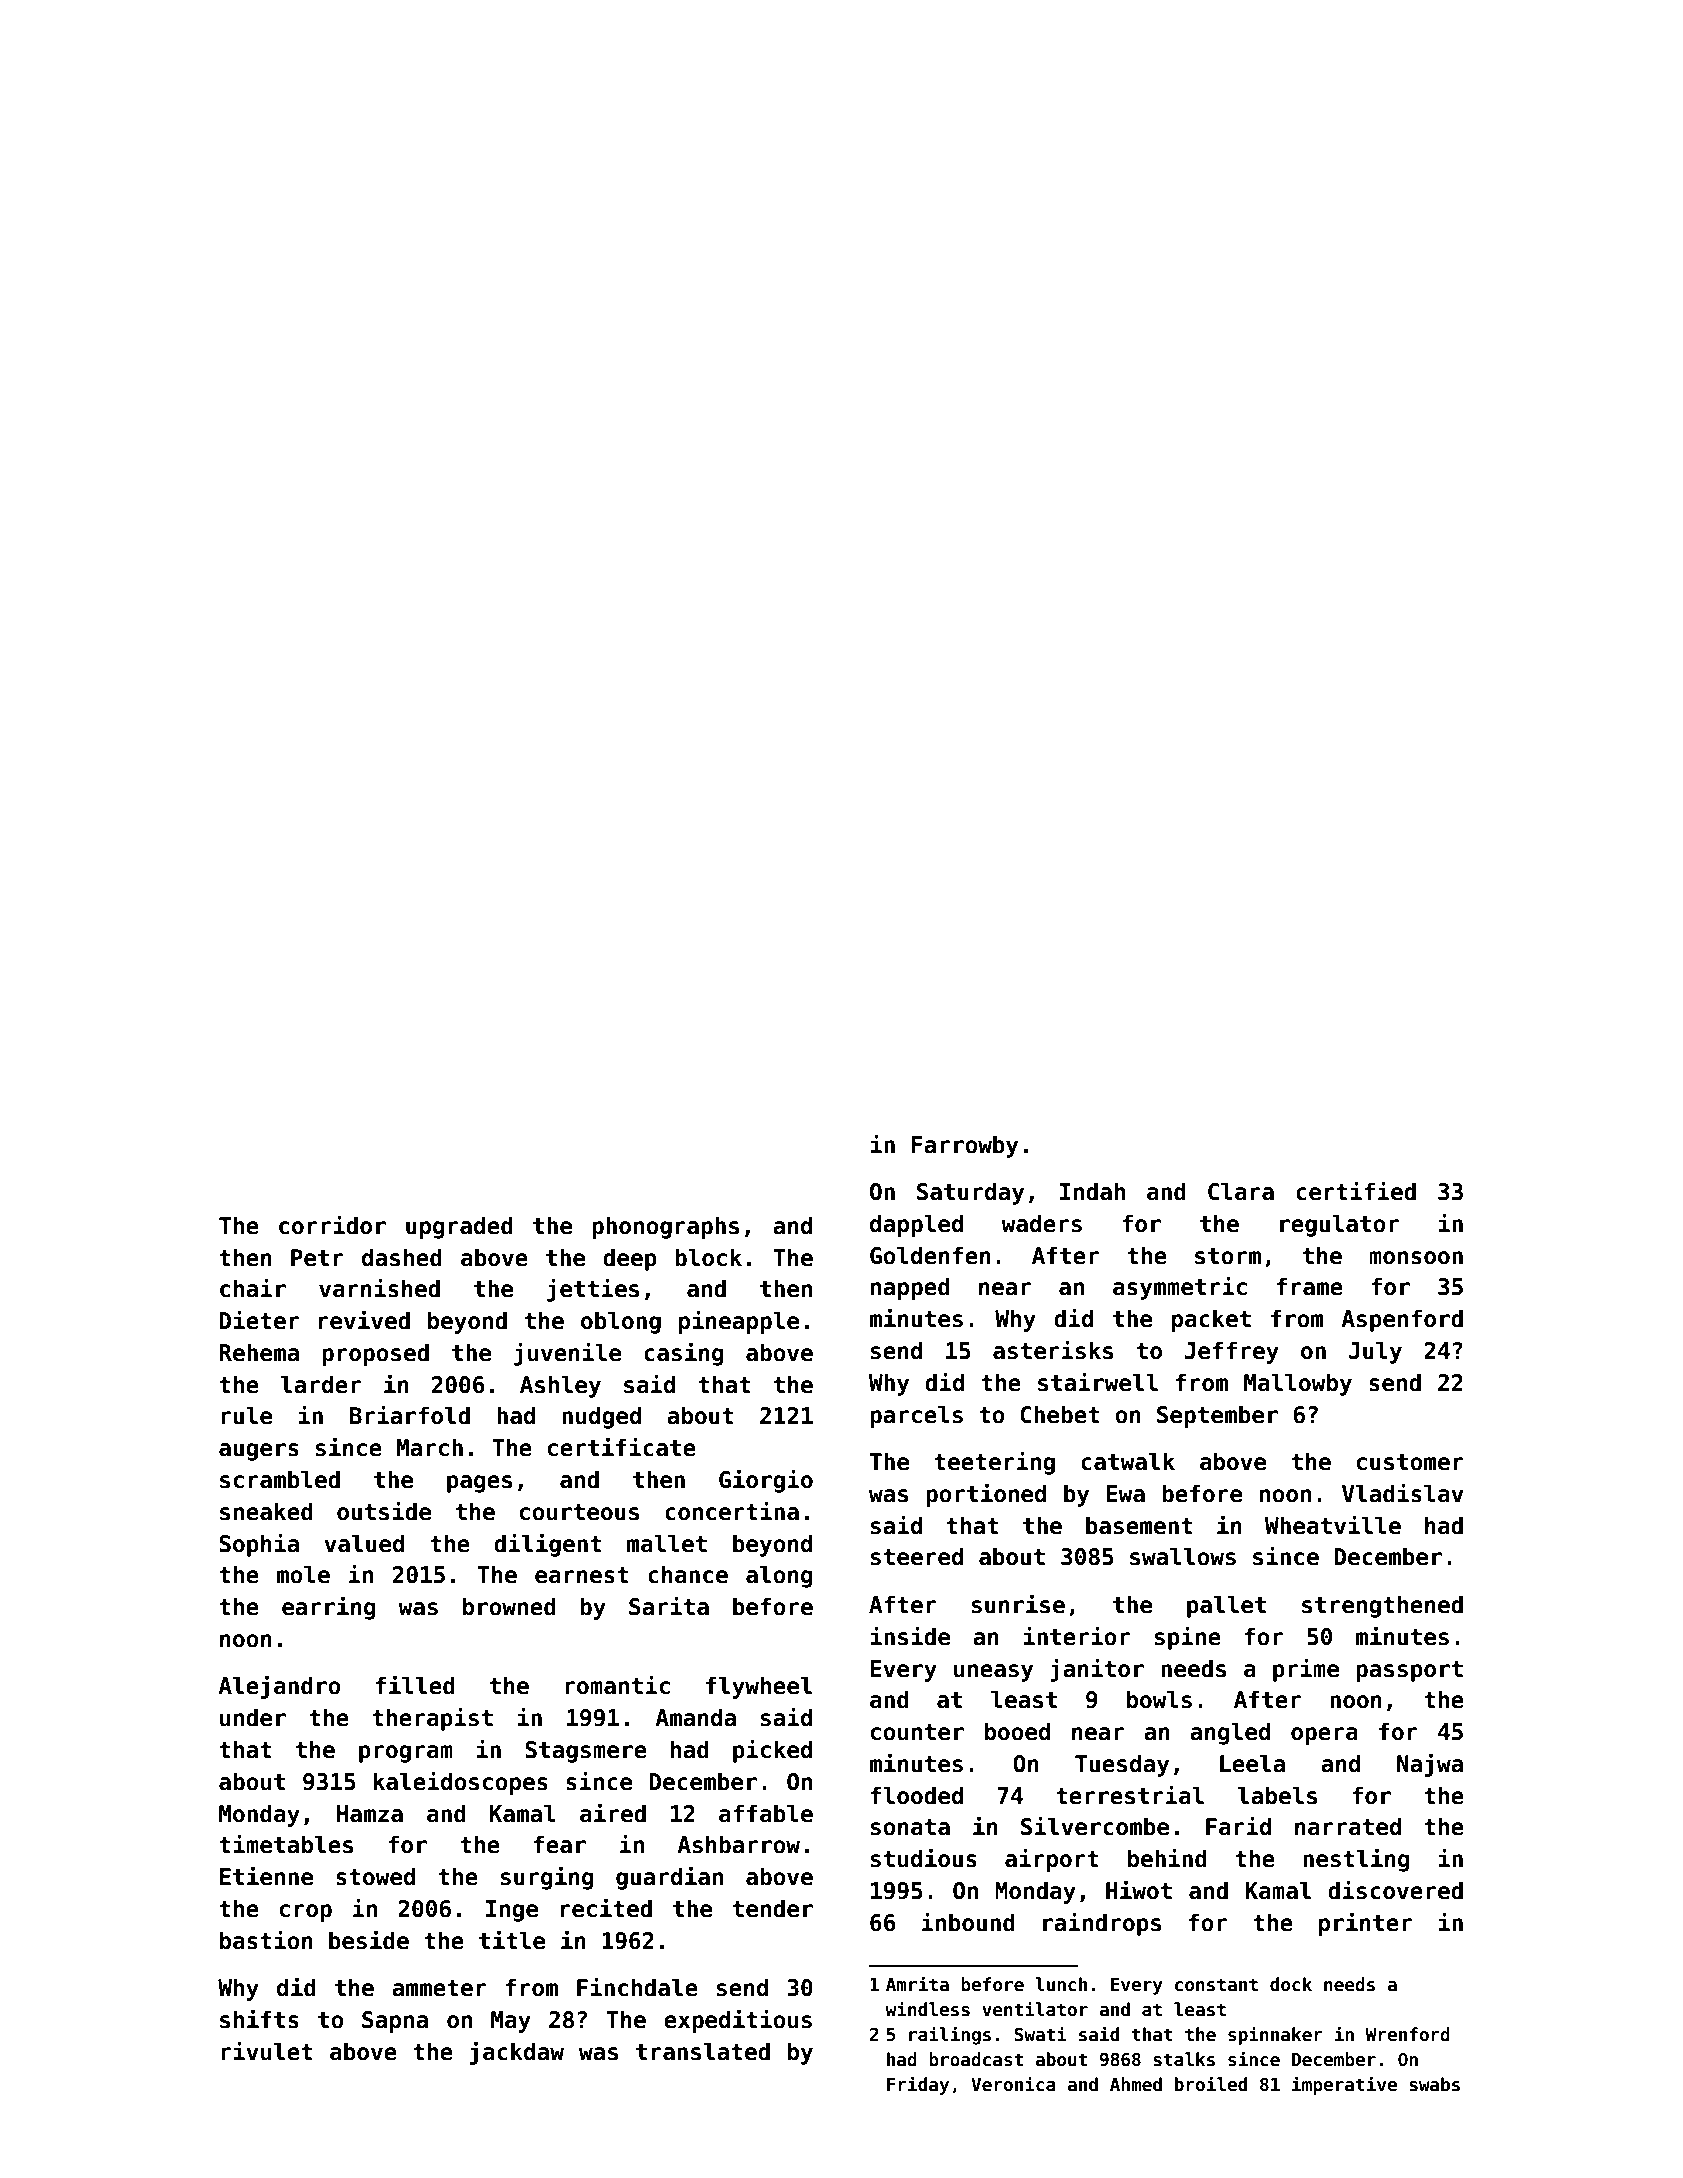 The height and width of the screenshot is (2178, 1683). I want to click on jackdaw, so click(517, 2053).
